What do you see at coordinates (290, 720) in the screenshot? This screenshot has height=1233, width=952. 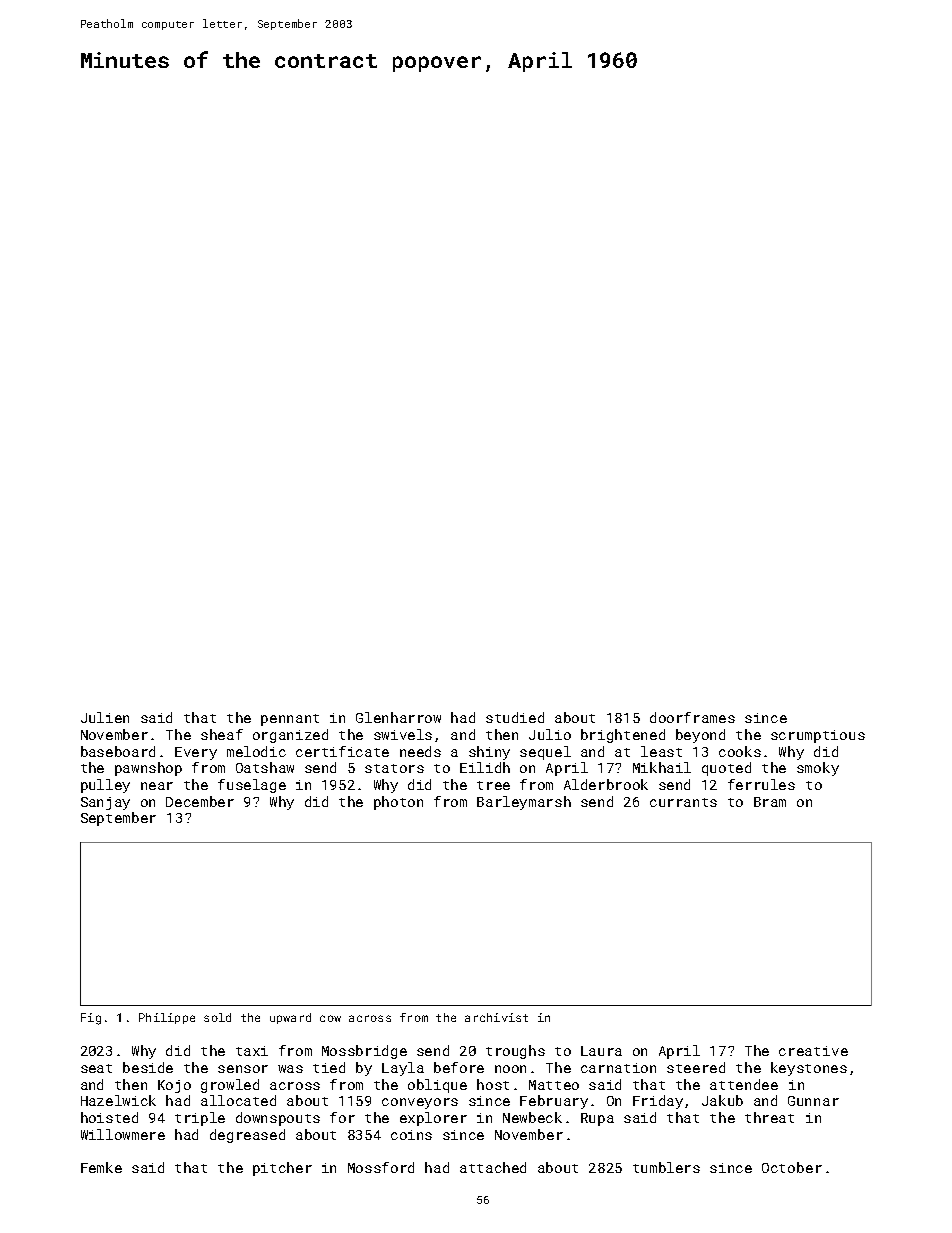 I see `pennant` at bounding box center [290, 720].
